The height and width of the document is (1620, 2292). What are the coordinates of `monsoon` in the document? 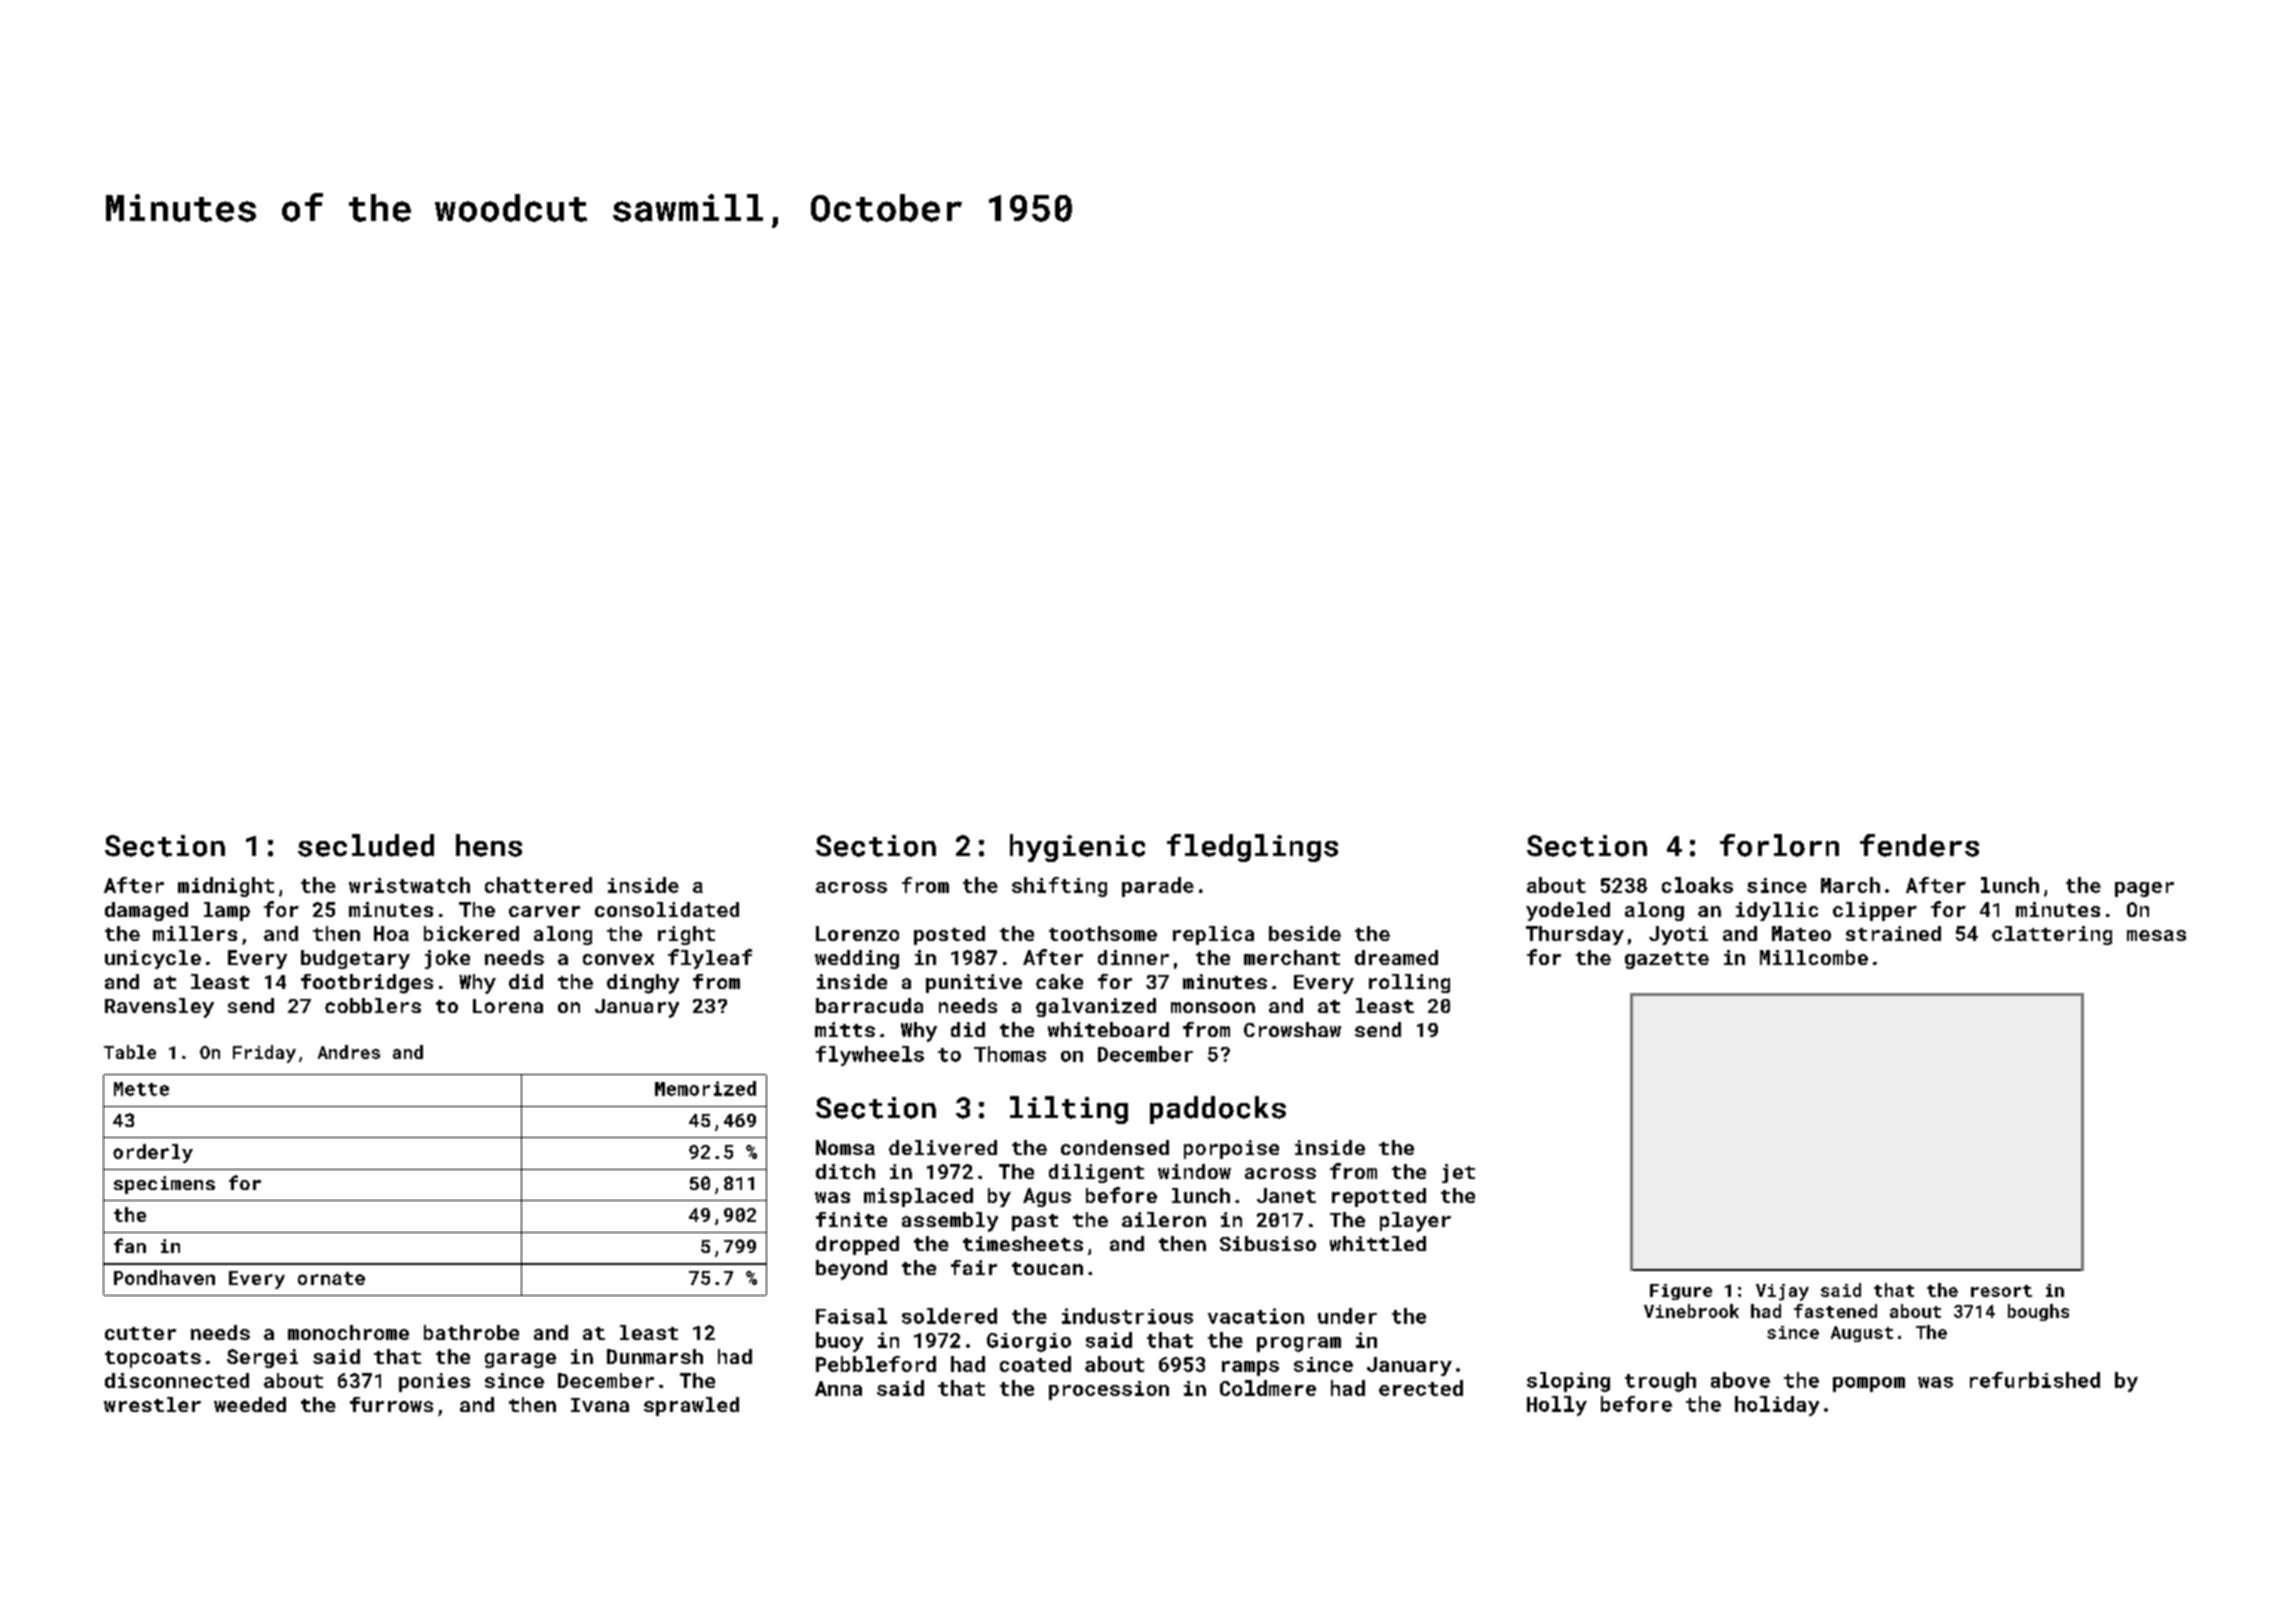 It's located at (1213, 1007).
